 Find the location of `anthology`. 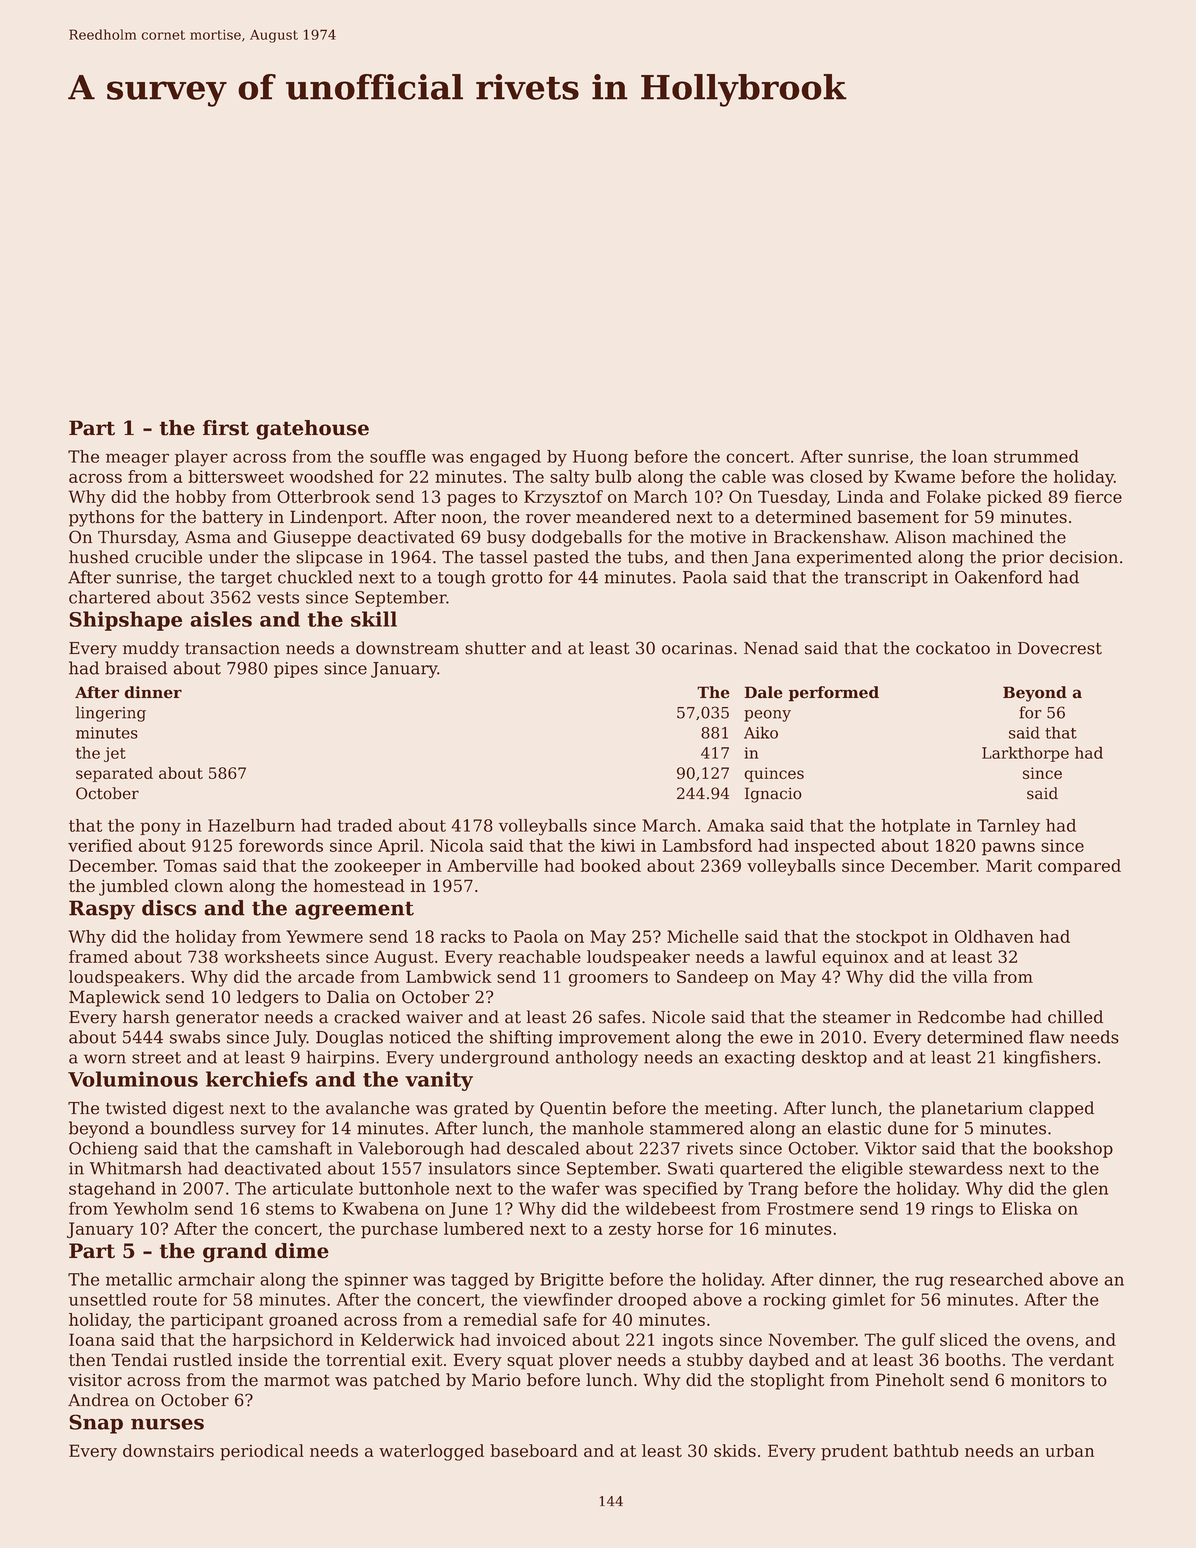

anthology is located at coordinates (597, 1058).
